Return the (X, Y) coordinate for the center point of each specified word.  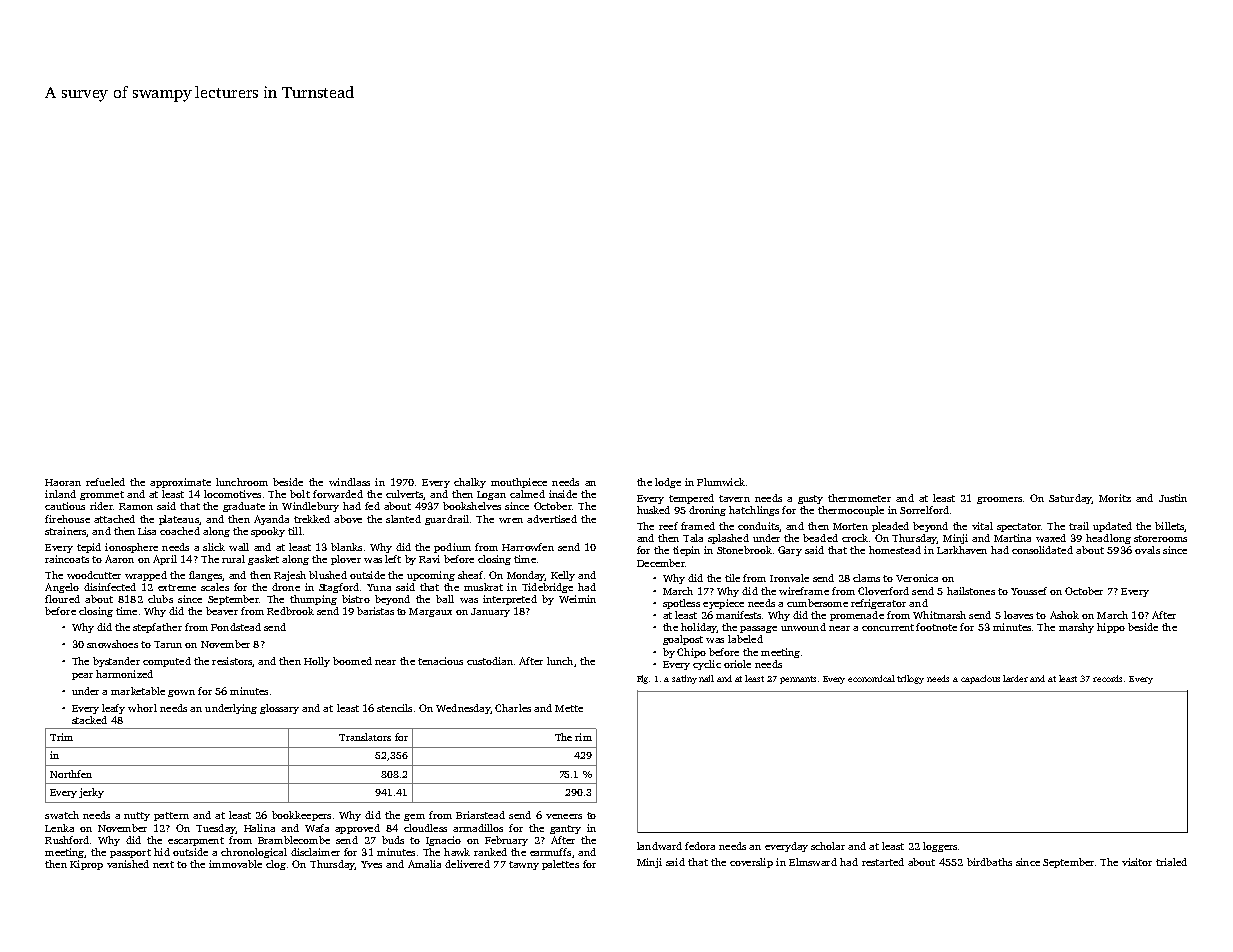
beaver (222, 611)
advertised (552, 519)
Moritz (1115, 498)
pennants (798, 680)
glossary (279, 709)
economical (871, 678)
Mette (569, 708)
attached (114, 519)
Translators (365, 737)
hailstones (971, 591)
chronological (254, 853)
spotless (681, 604)
